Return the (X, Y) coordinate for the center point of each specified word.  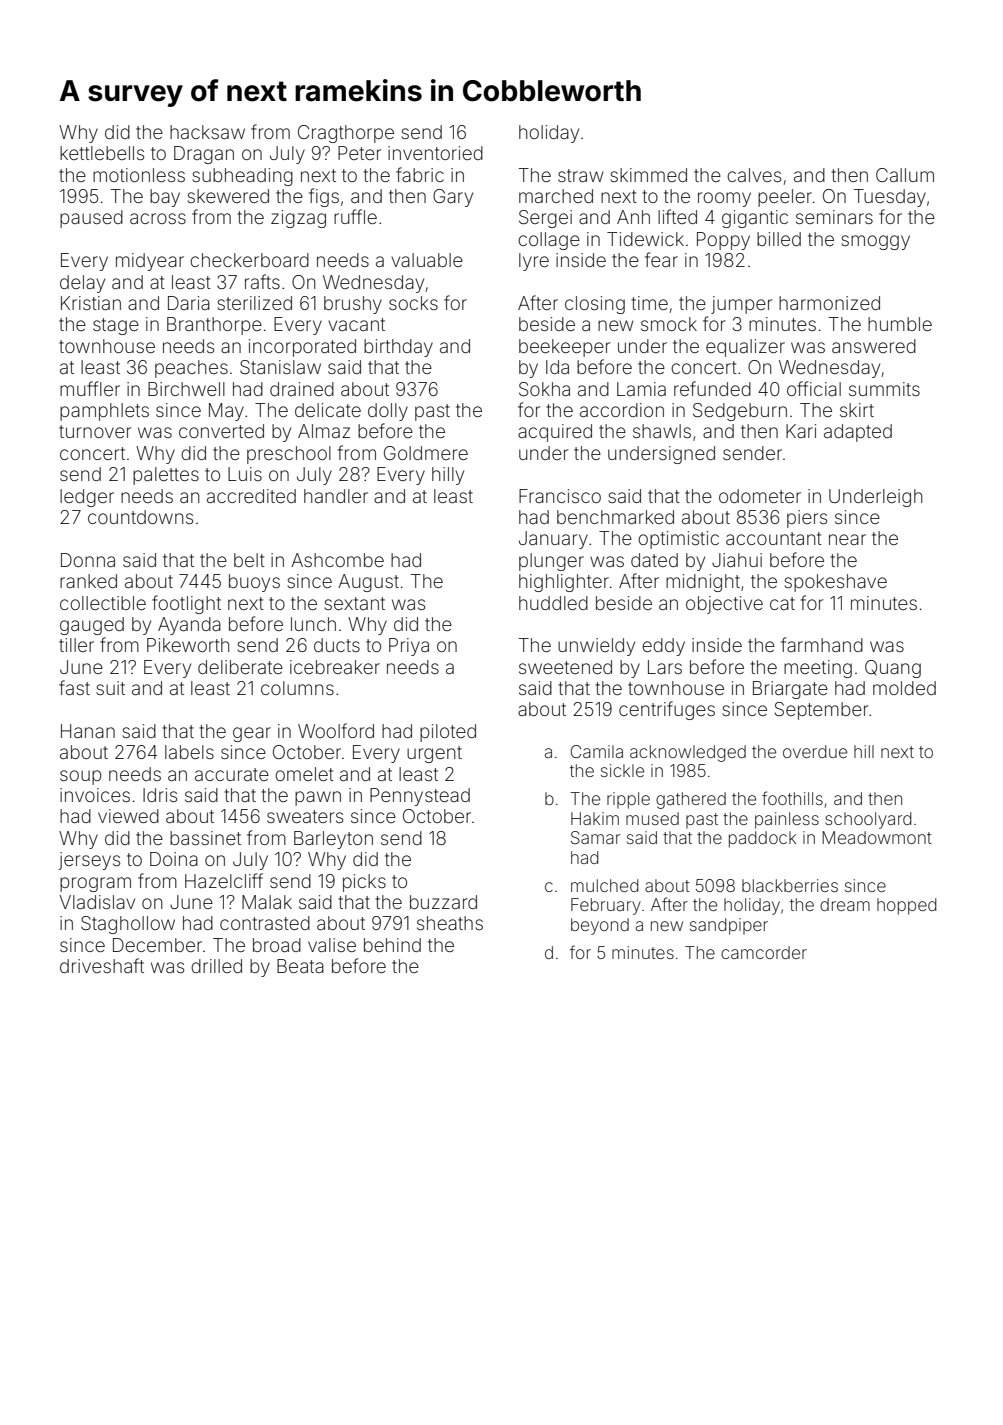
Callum (905, 175)
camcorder (764, 952)
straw (580, 175)
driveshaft (102, 965)
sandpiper (729, 926)
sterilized (255, 303)
